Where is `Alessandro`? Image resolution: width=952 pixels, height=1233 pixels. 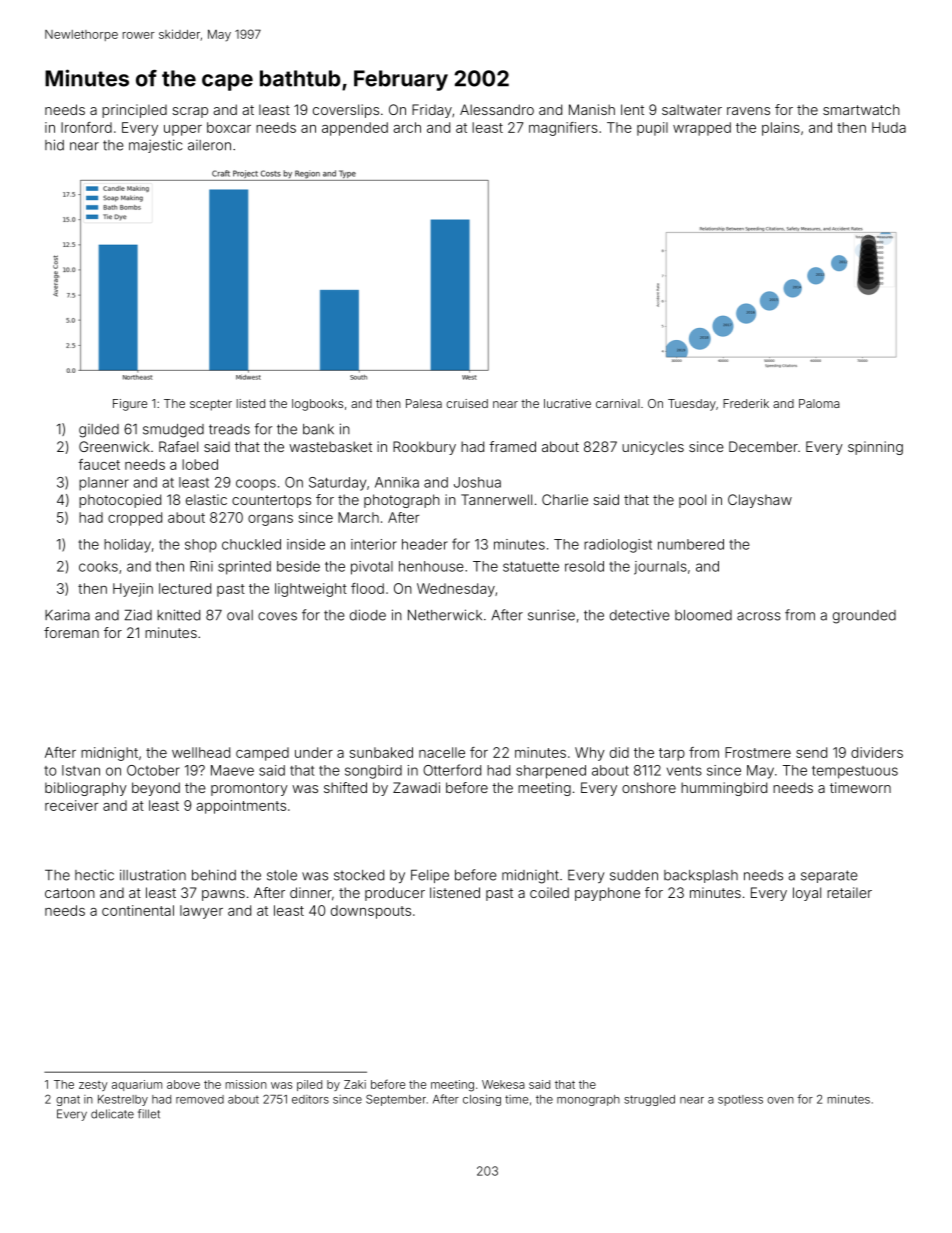
Alessandro is located at coordinates (497, 109).
